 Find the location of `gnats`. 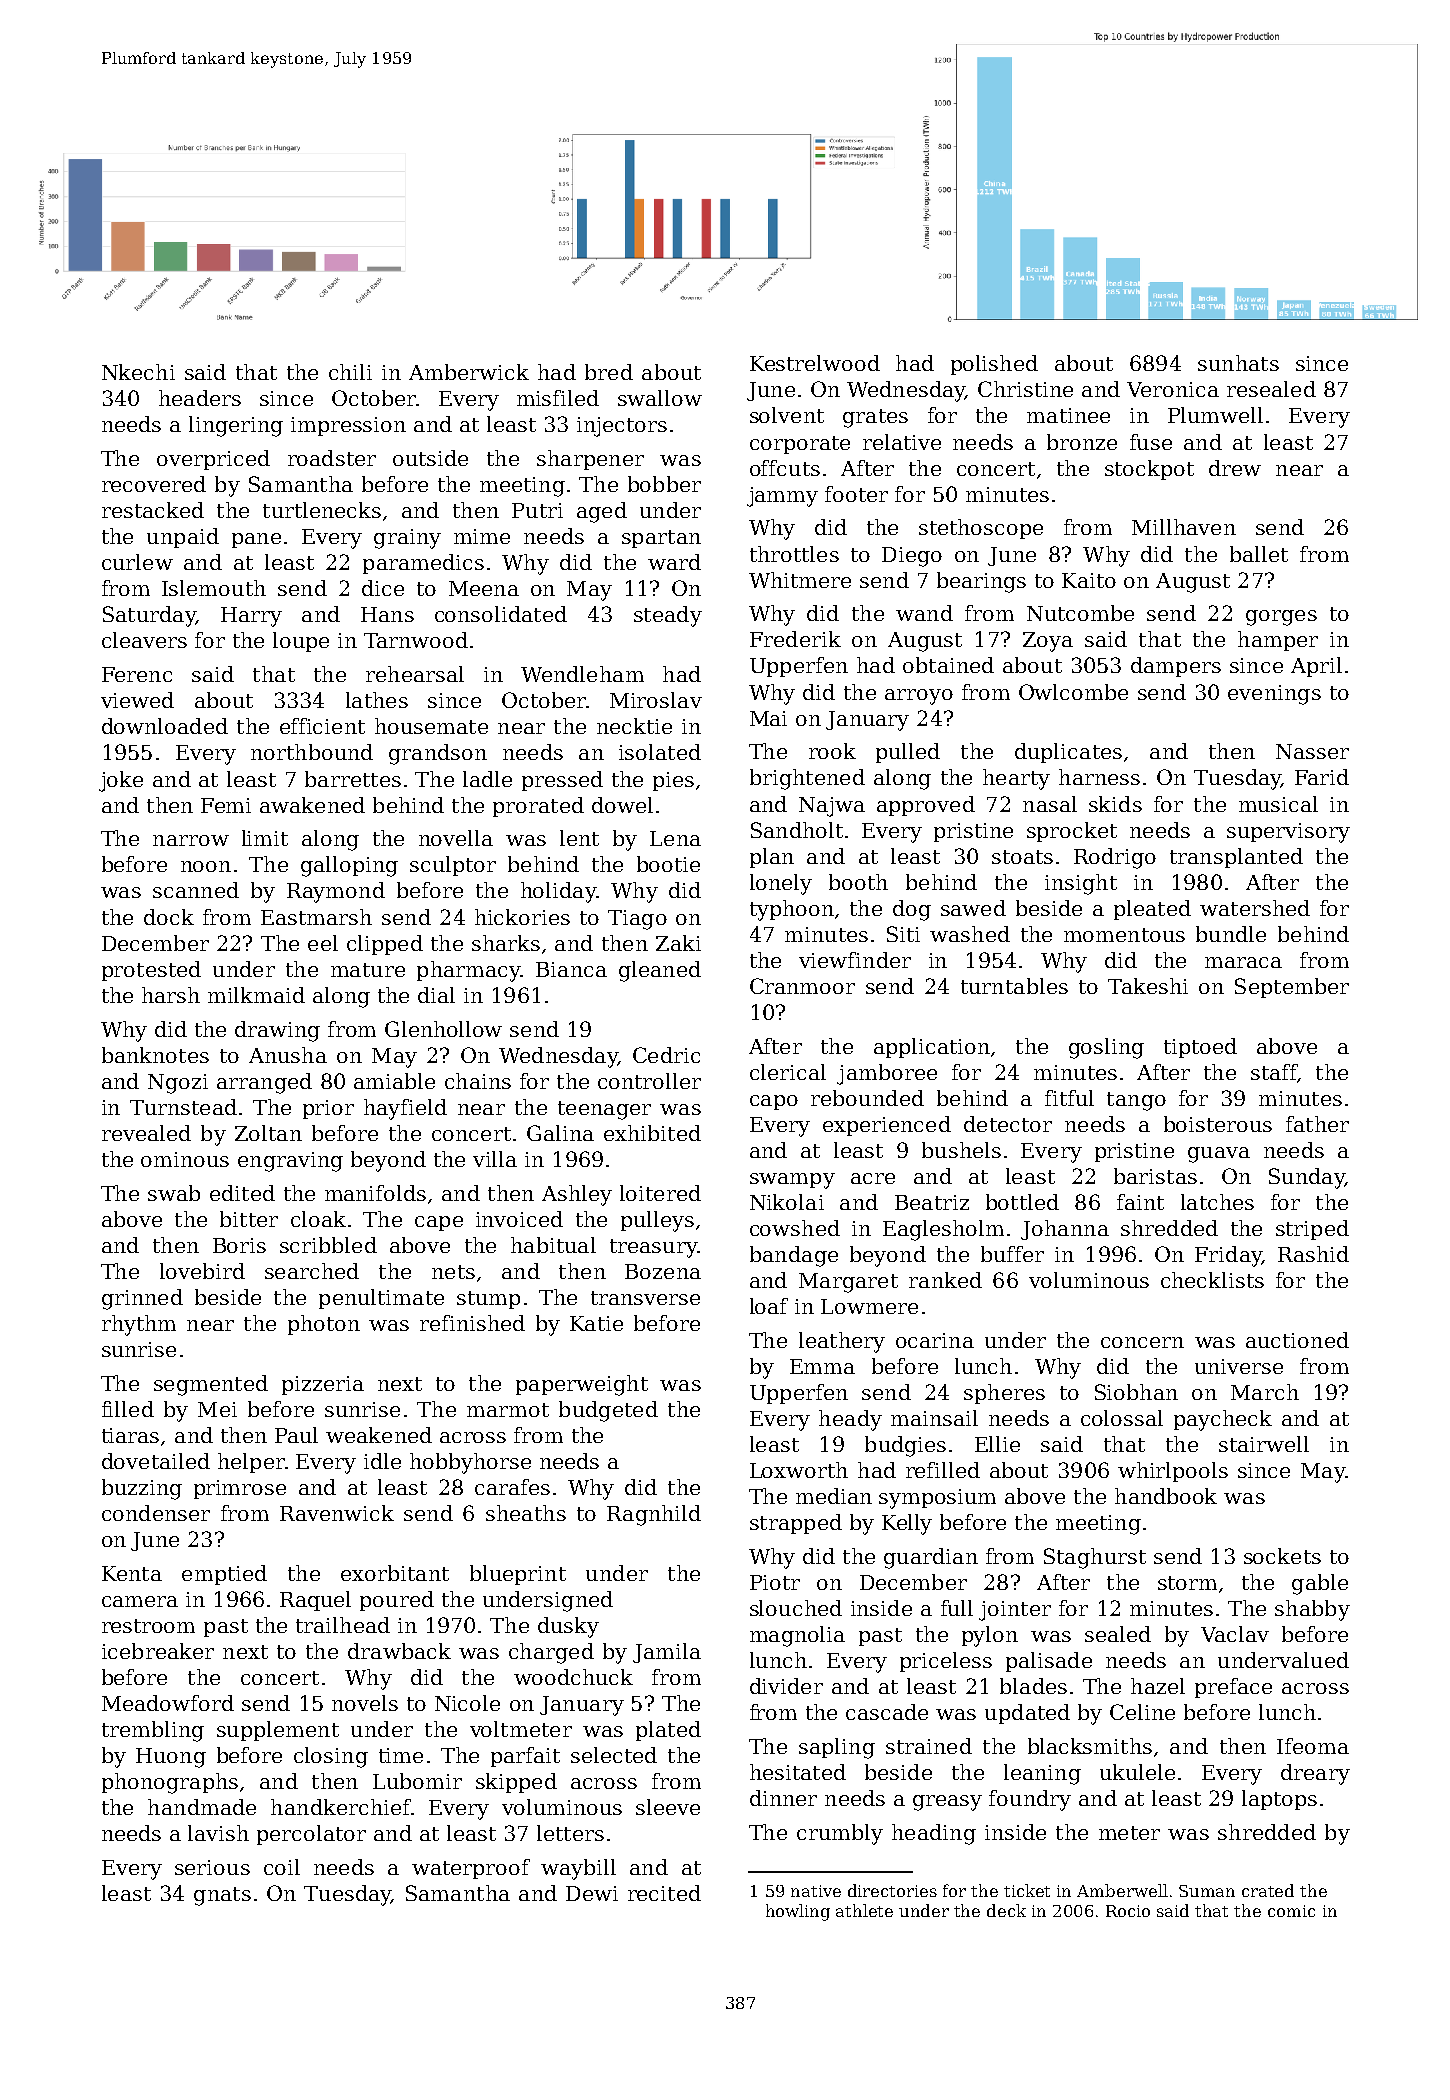

gnats is located at coordinates (222, 1896).
